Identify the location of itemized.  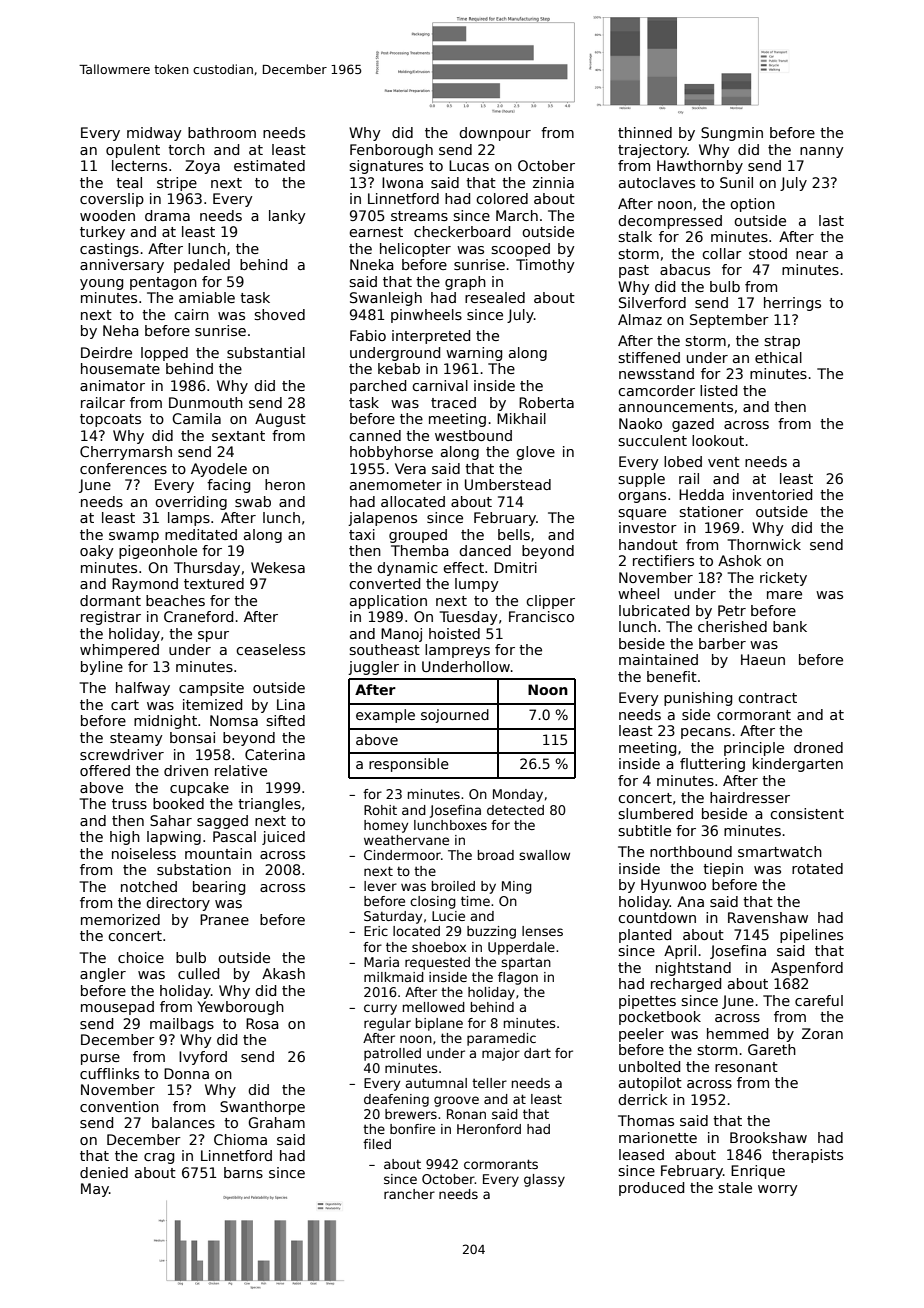
(212, 704).
